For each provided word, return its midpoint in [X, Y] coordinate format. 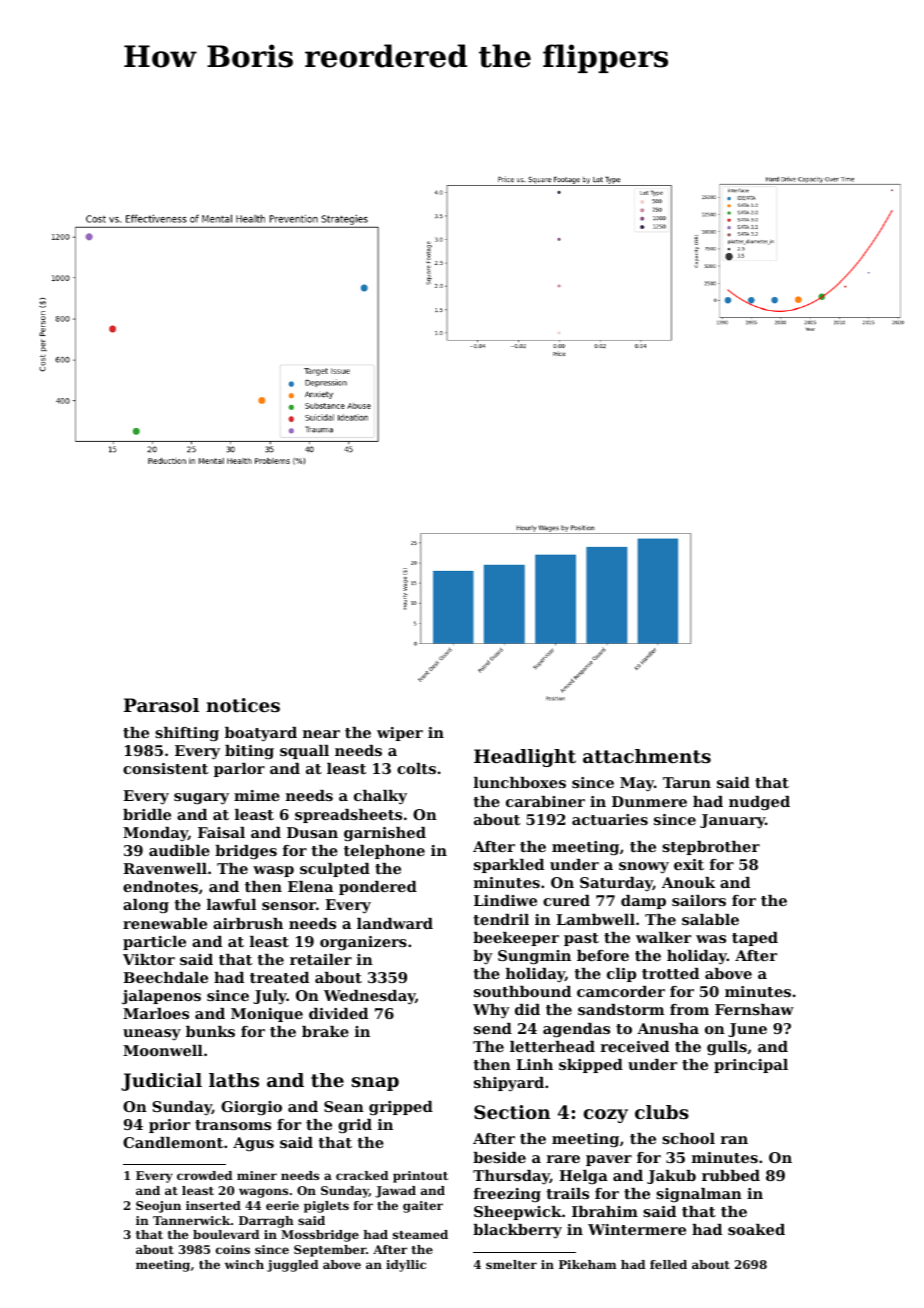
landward [395, 923]
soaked [756, 1229]
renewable [165, 923]
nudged [759, 803]
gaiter [423, 1207]
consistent [165, 768]
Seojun [158, 1207]
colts [416, 768]
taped [755, 939]
